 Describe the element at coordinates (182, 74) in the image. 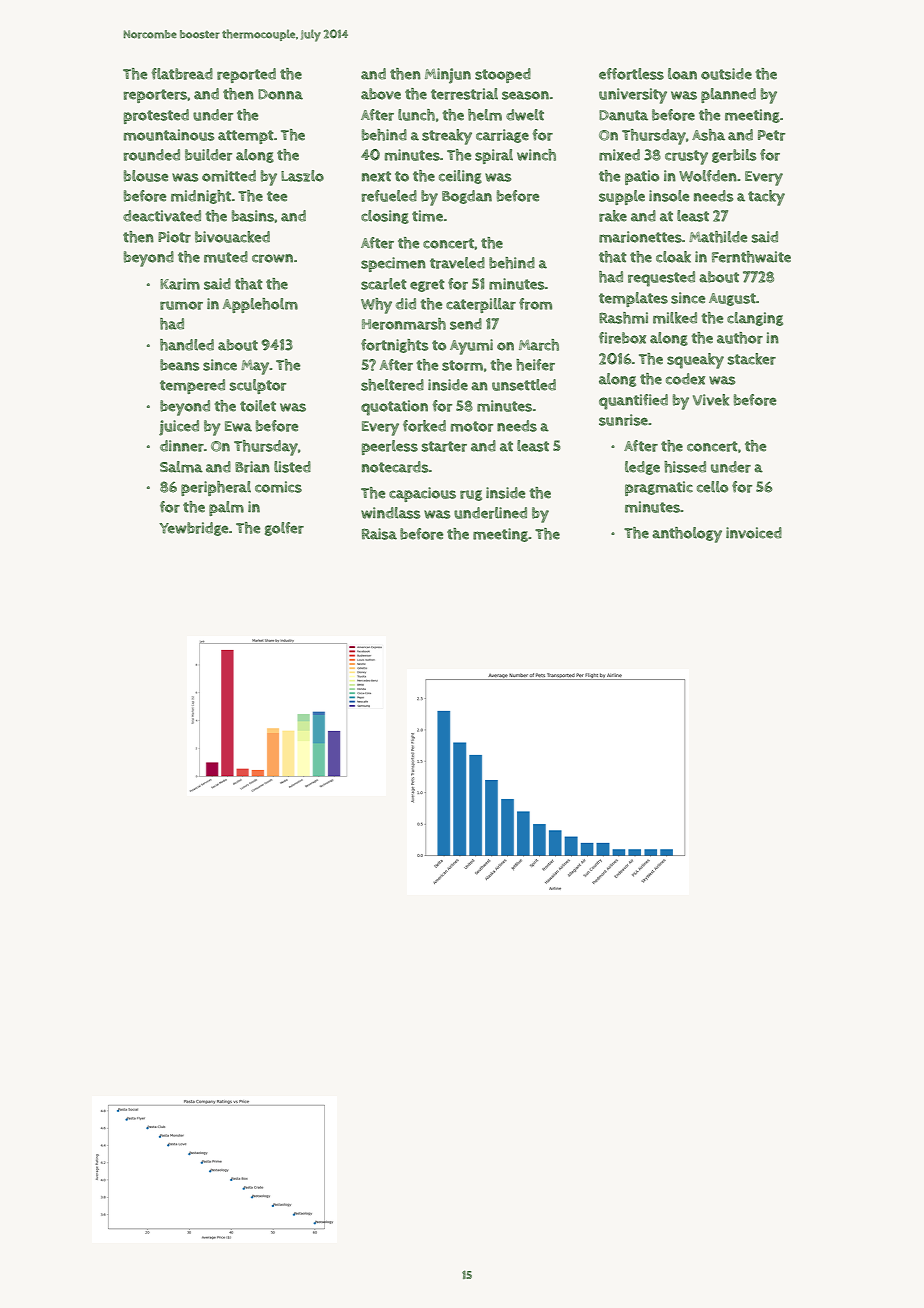

I see `flatbread` at that location.
